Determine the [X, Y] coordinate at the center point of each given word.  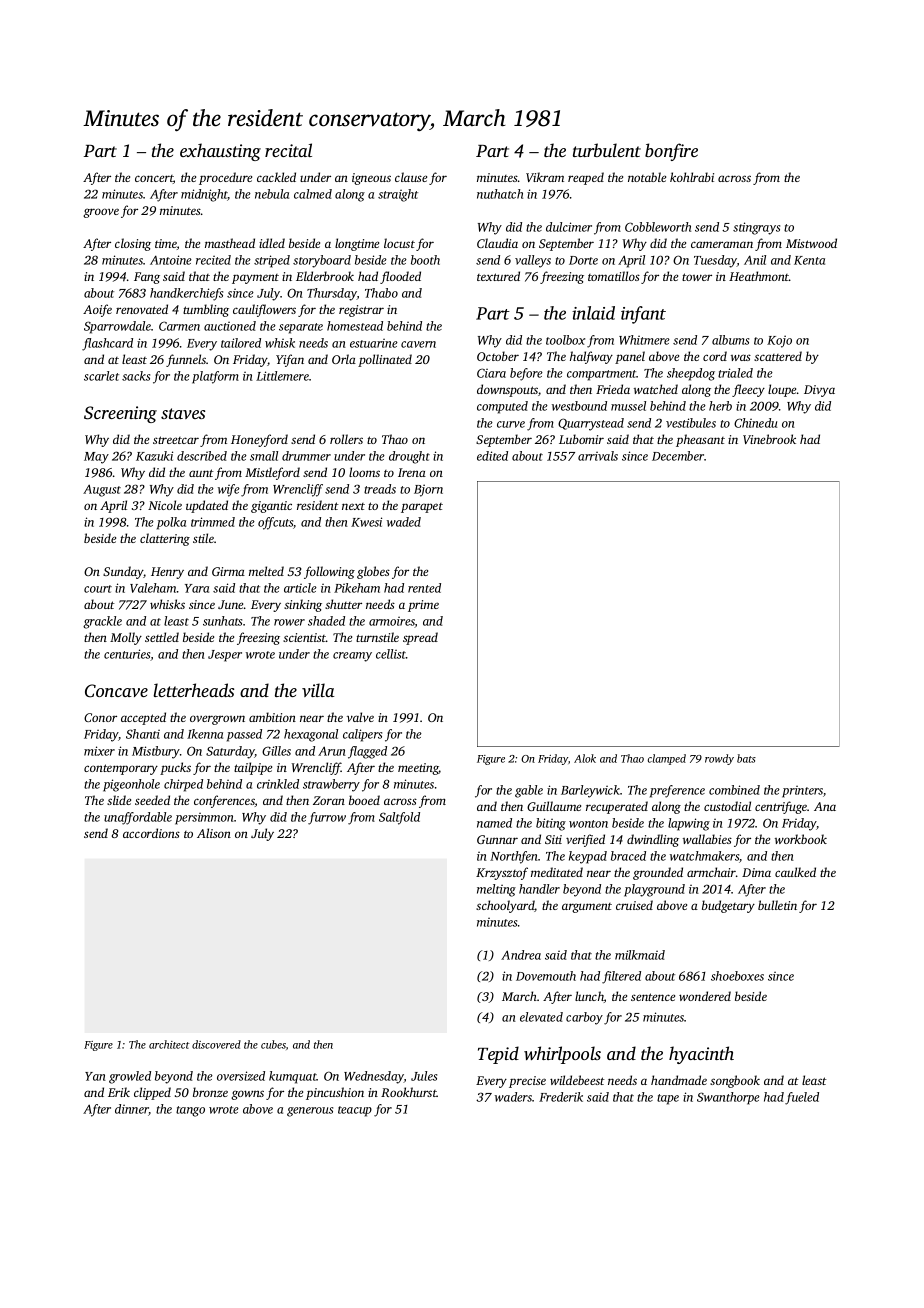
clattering [165, 539]
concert [154, 178]
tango [190, 1111]
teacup [355, 1111]
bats [746, 758]
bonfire [671, 152]
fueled [802, 1098]
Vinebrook [769, 439]
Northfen [514, 857]
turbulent [607, 150]
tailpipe [253, 768]
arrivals [598, 456]
